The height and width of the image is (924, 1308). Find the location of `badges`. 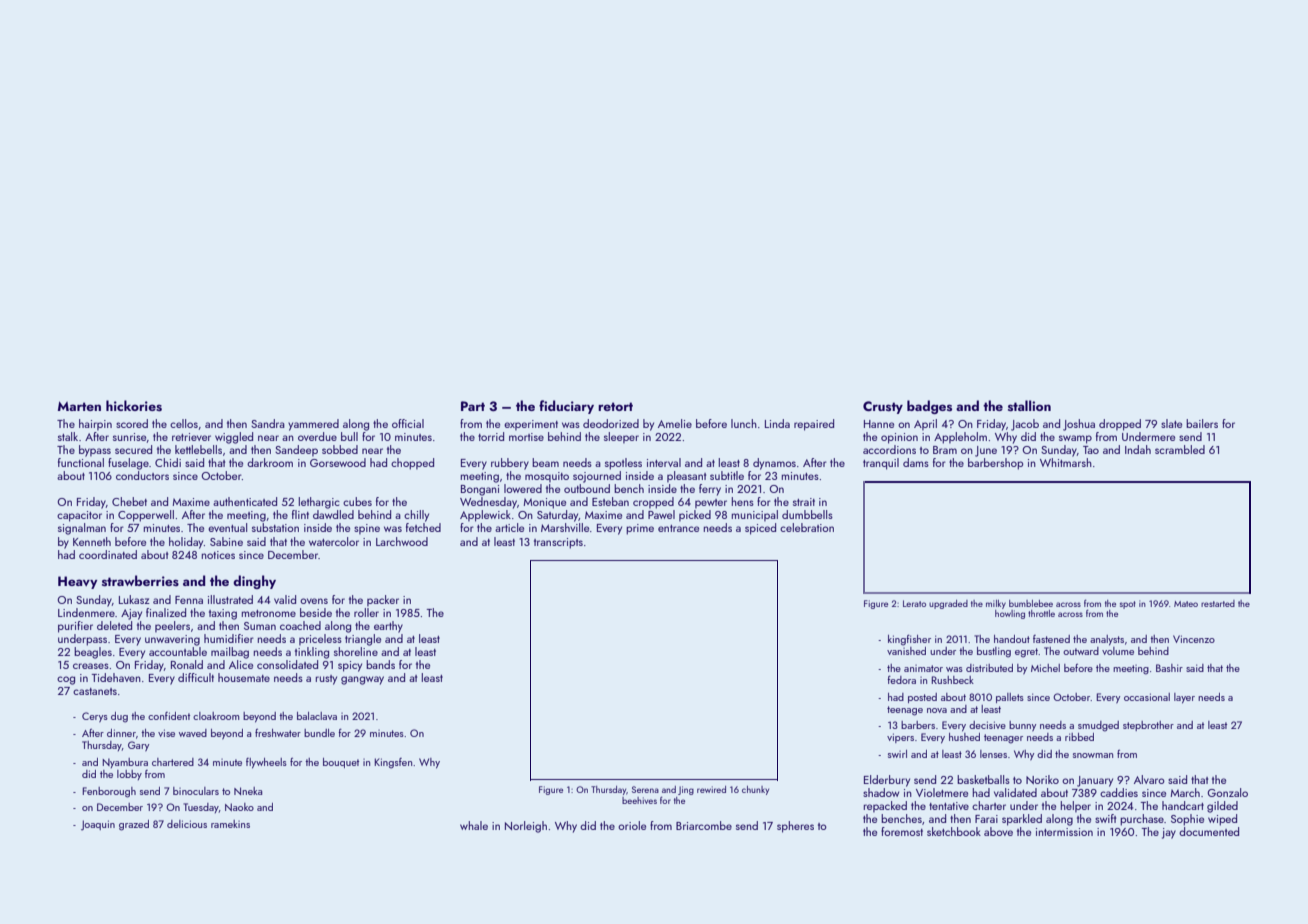

badges is located at coordinates (929, 407).
